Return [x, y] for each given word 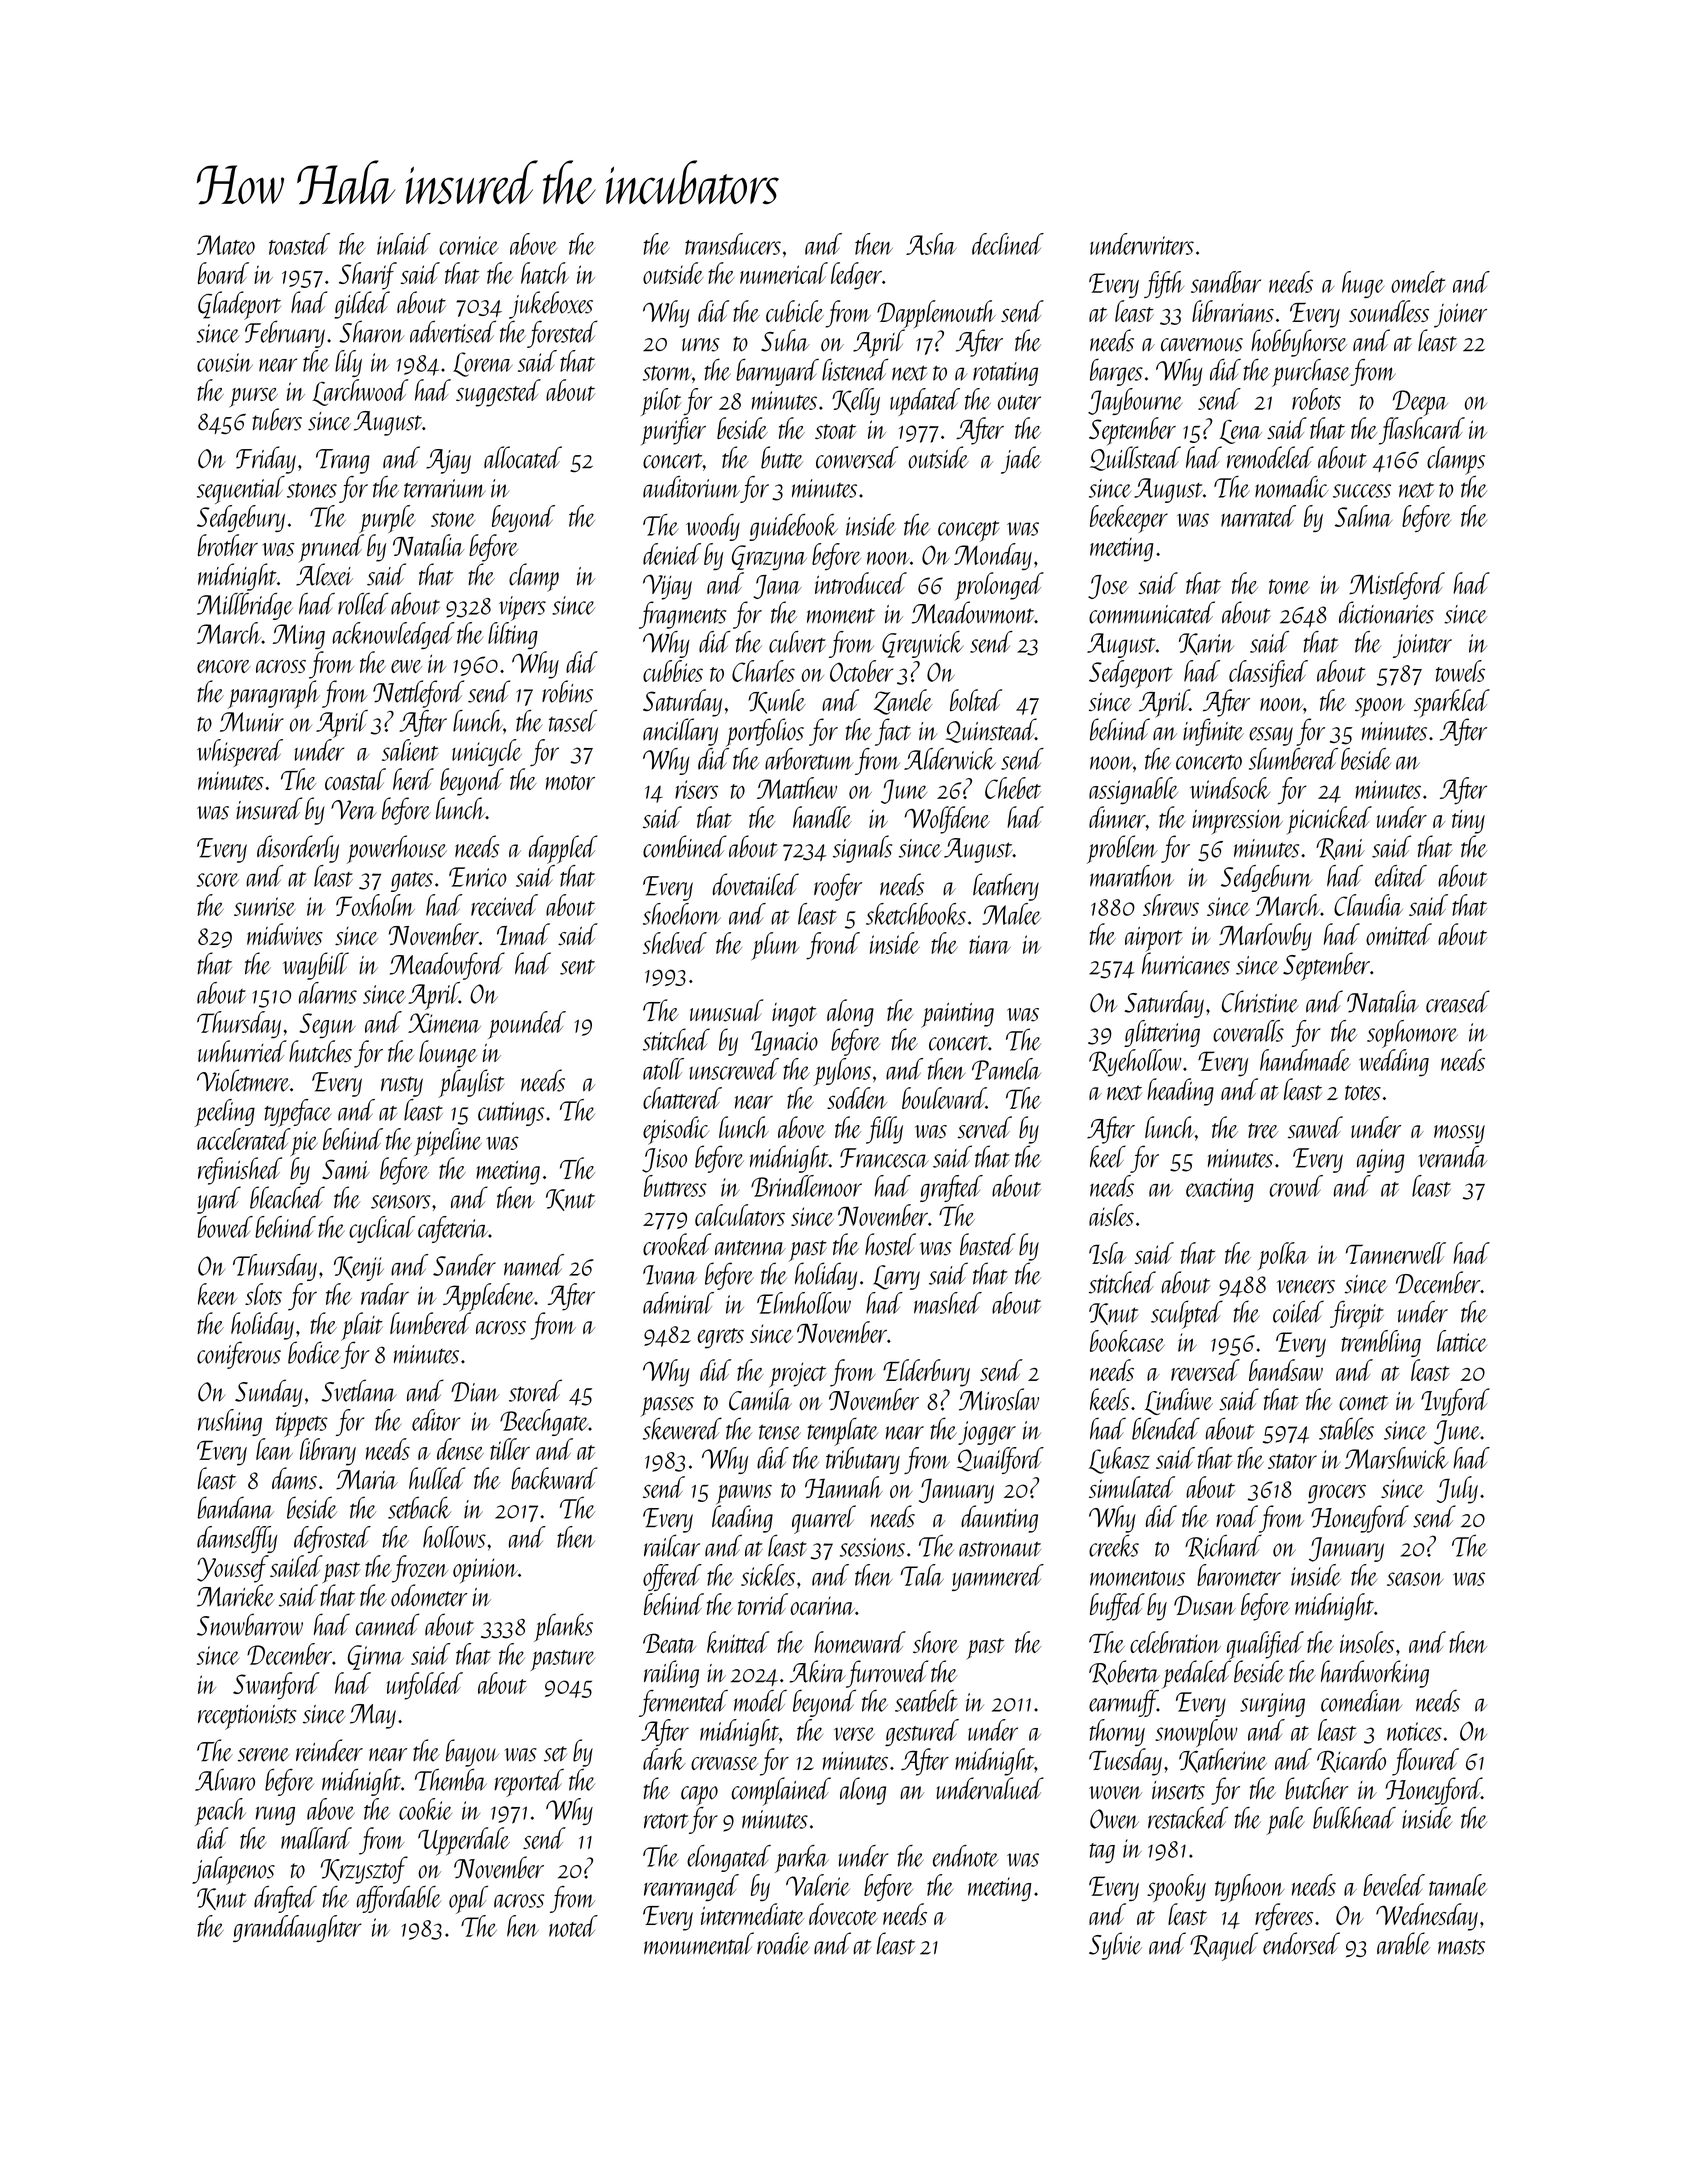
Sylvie [1115, 1946]
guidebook [793, 527]
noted [573, 1926]
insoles [1367, 1642]
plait [362, 1326]
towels [1460, 671]
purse [253, 398]
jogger [987, 1433]
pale [1286, 1821]
